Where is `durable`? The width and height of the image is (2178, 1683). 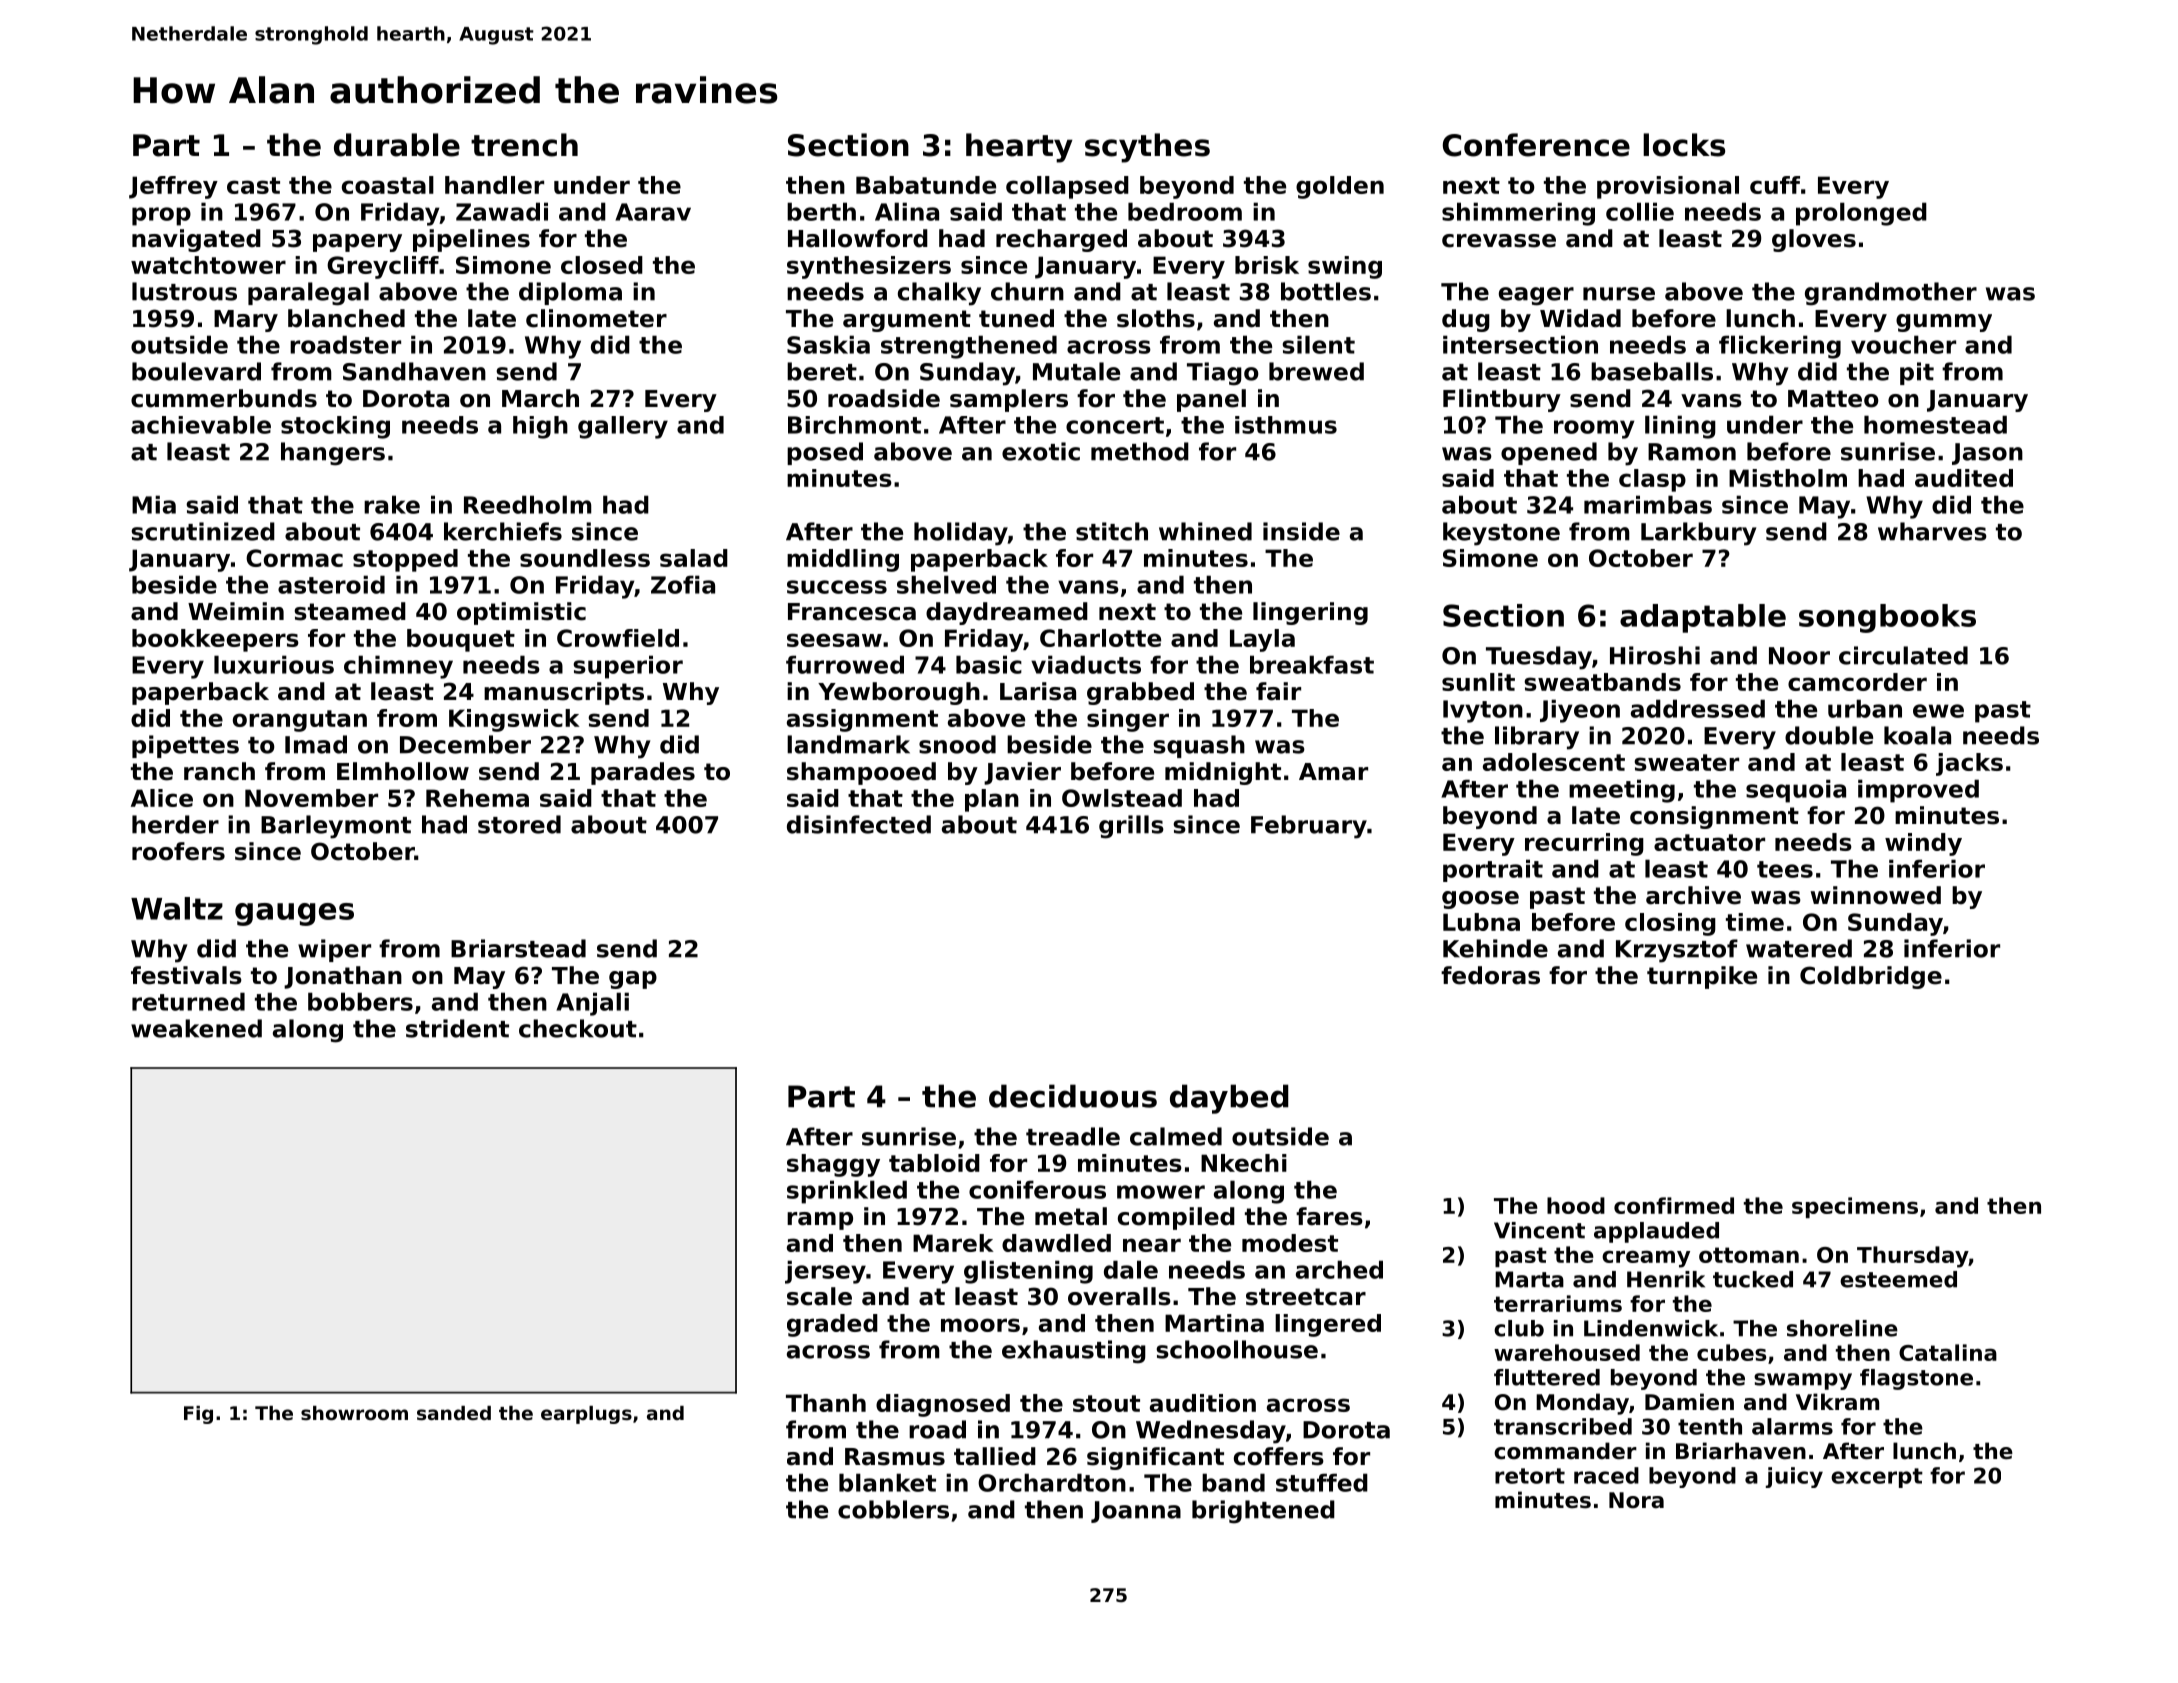
durable is located at coordinates (397, 145).
